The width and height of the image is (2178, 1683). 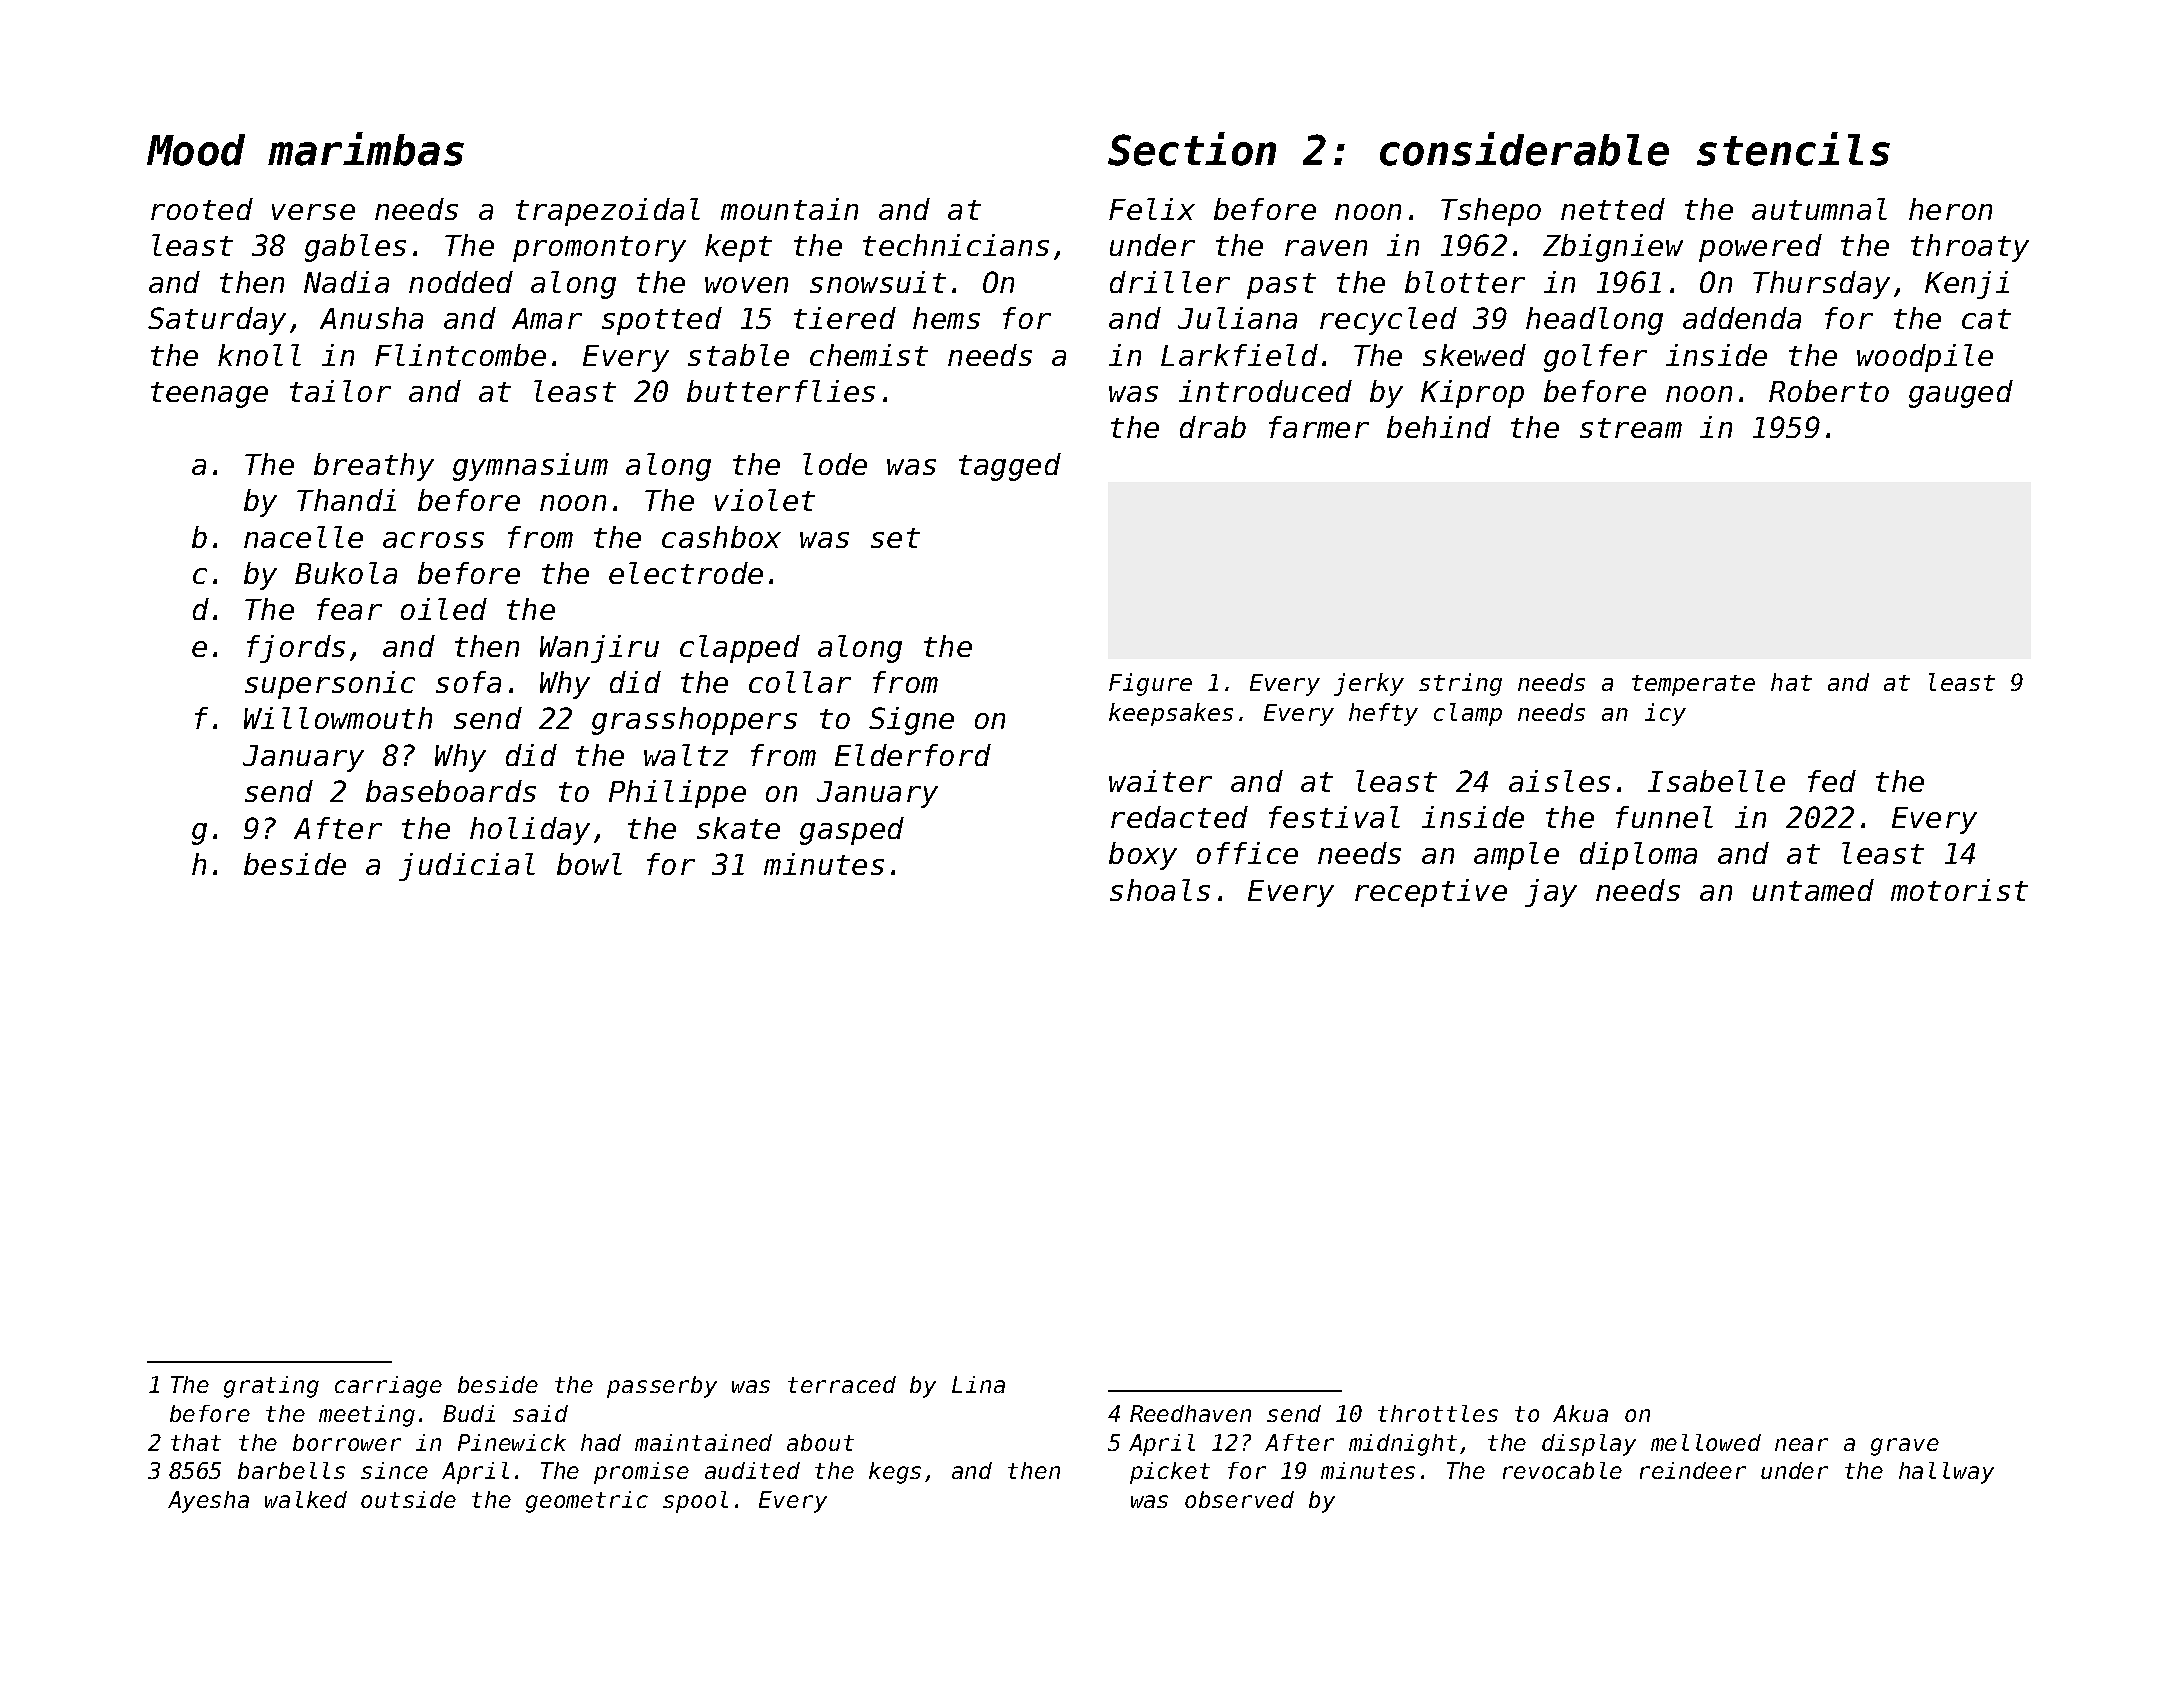 What do you see at coordinates (1160, 890) in the image?
I see `shoals` at bounding box center [1160, 890].
